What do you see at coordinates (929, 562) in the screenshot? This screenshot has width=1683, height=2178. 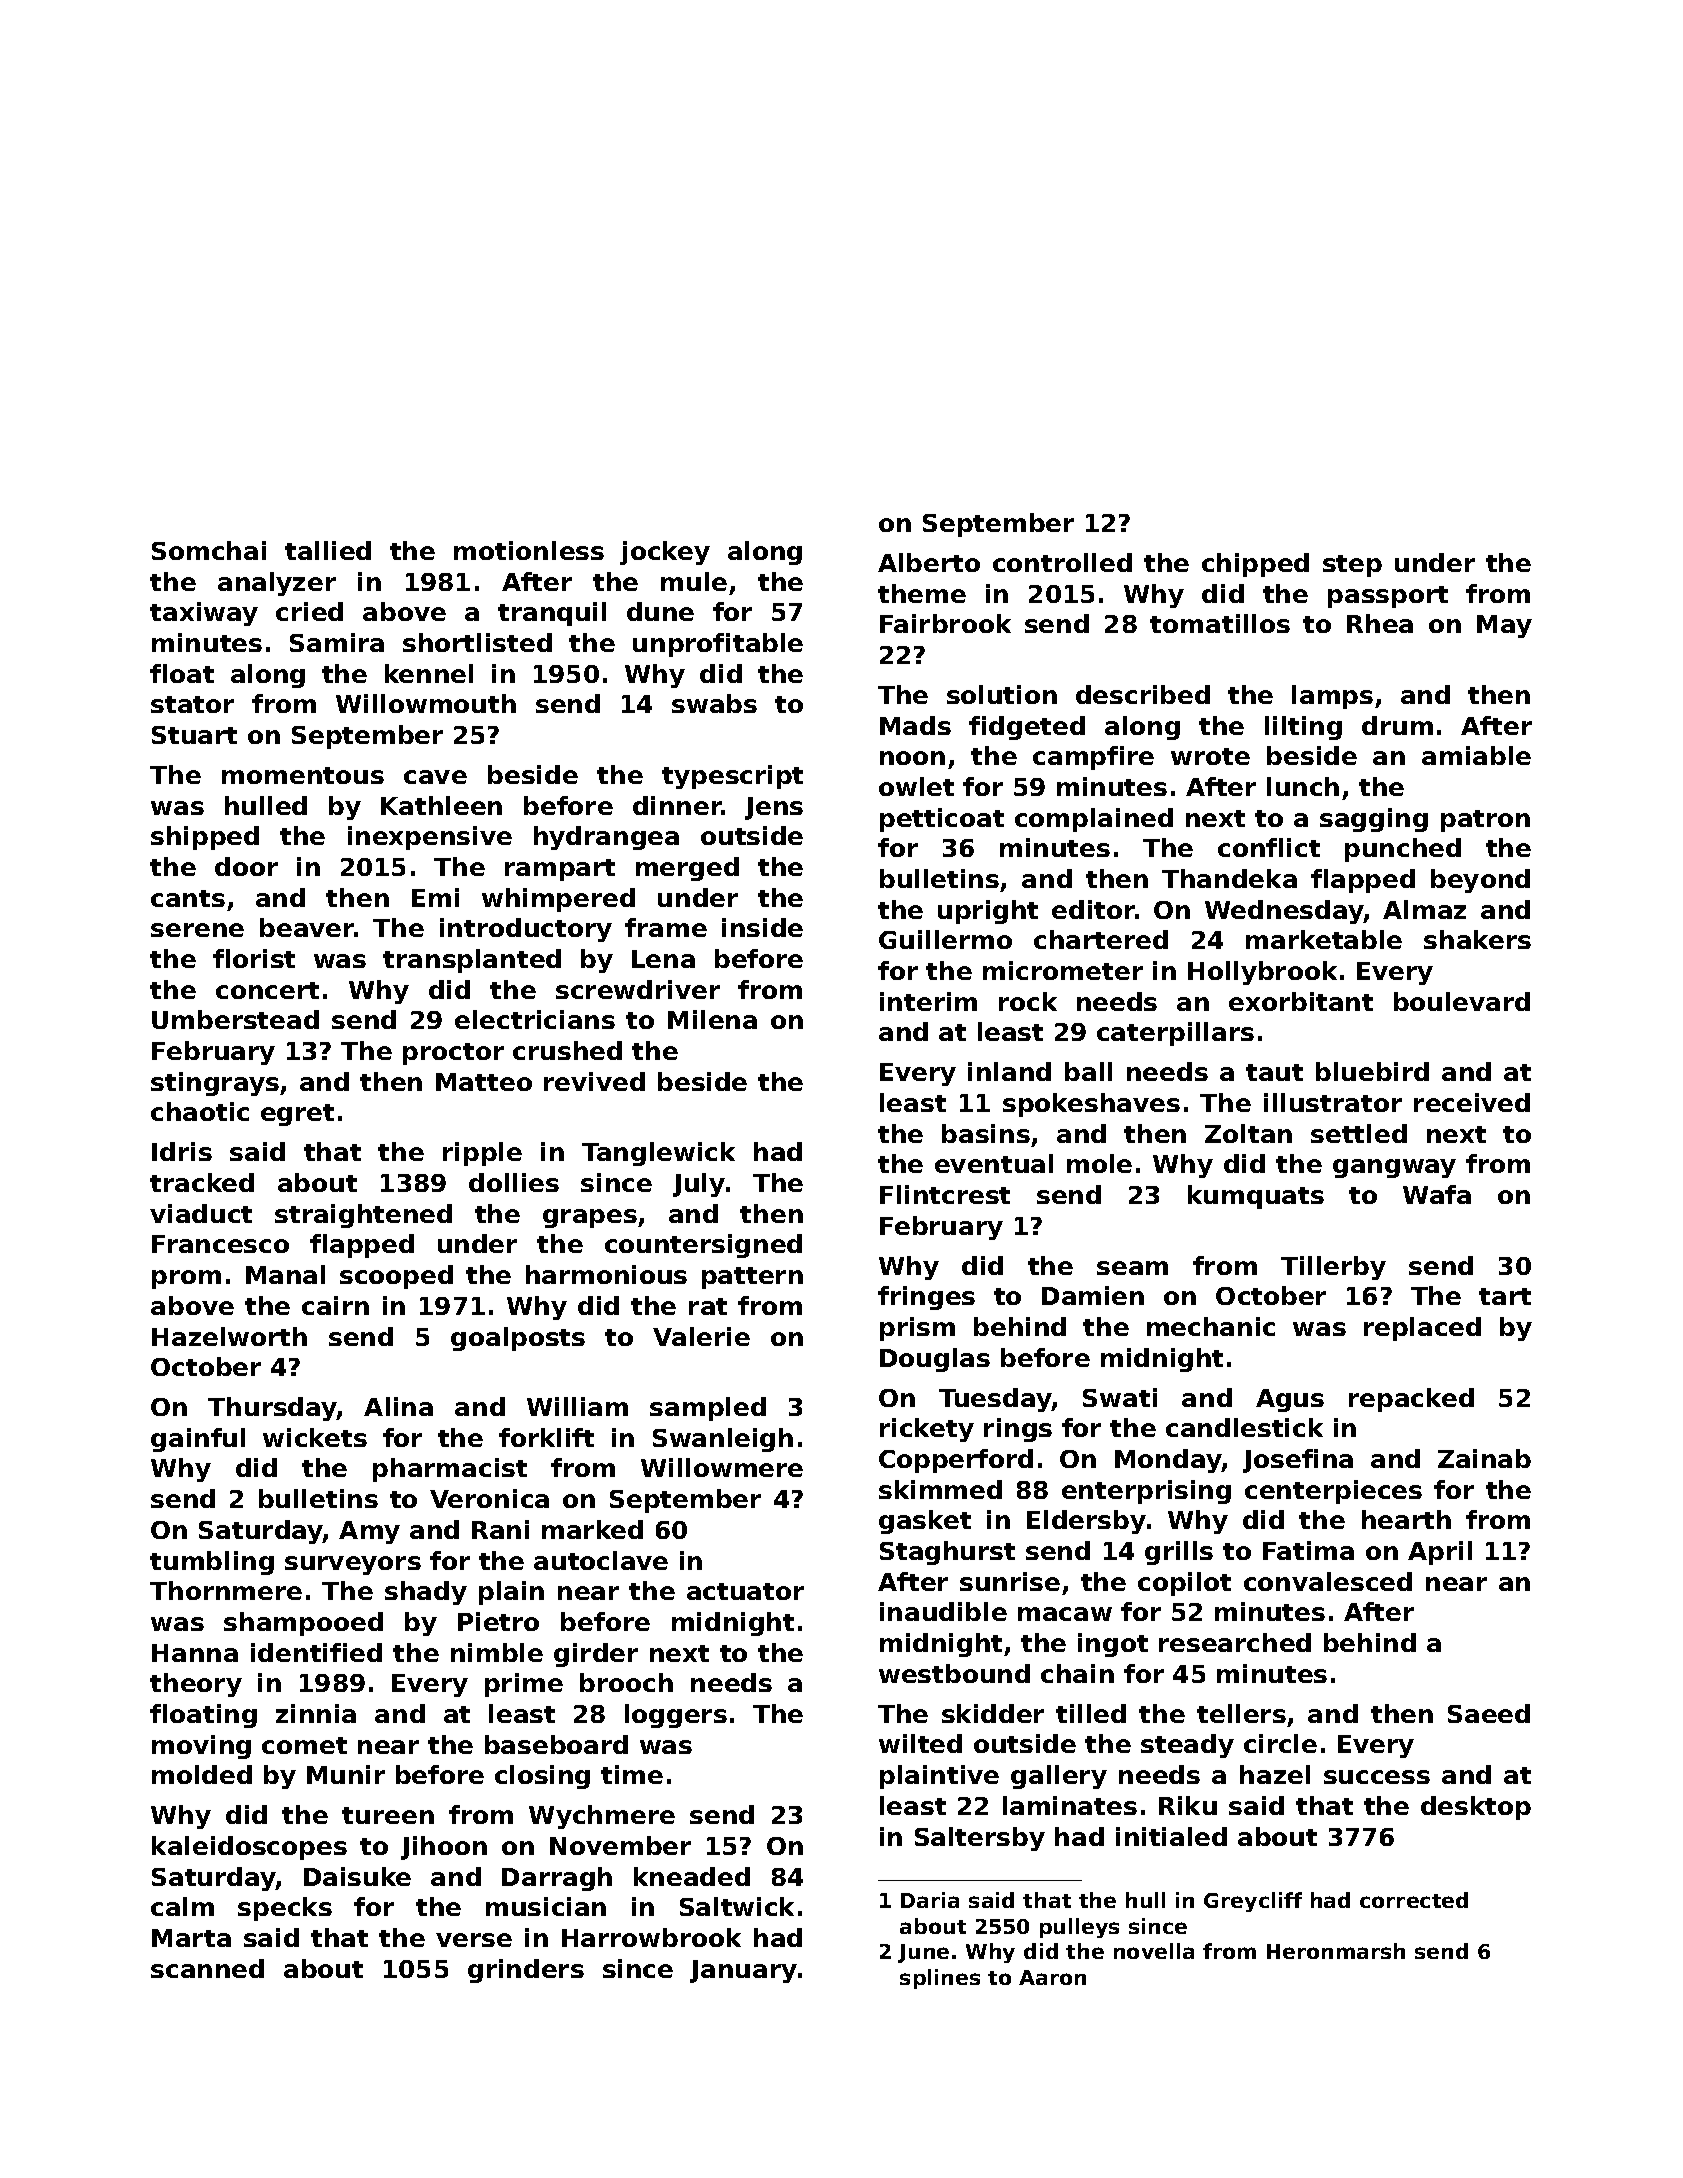 I see `Alberto` at bounding box center [929, 562].
